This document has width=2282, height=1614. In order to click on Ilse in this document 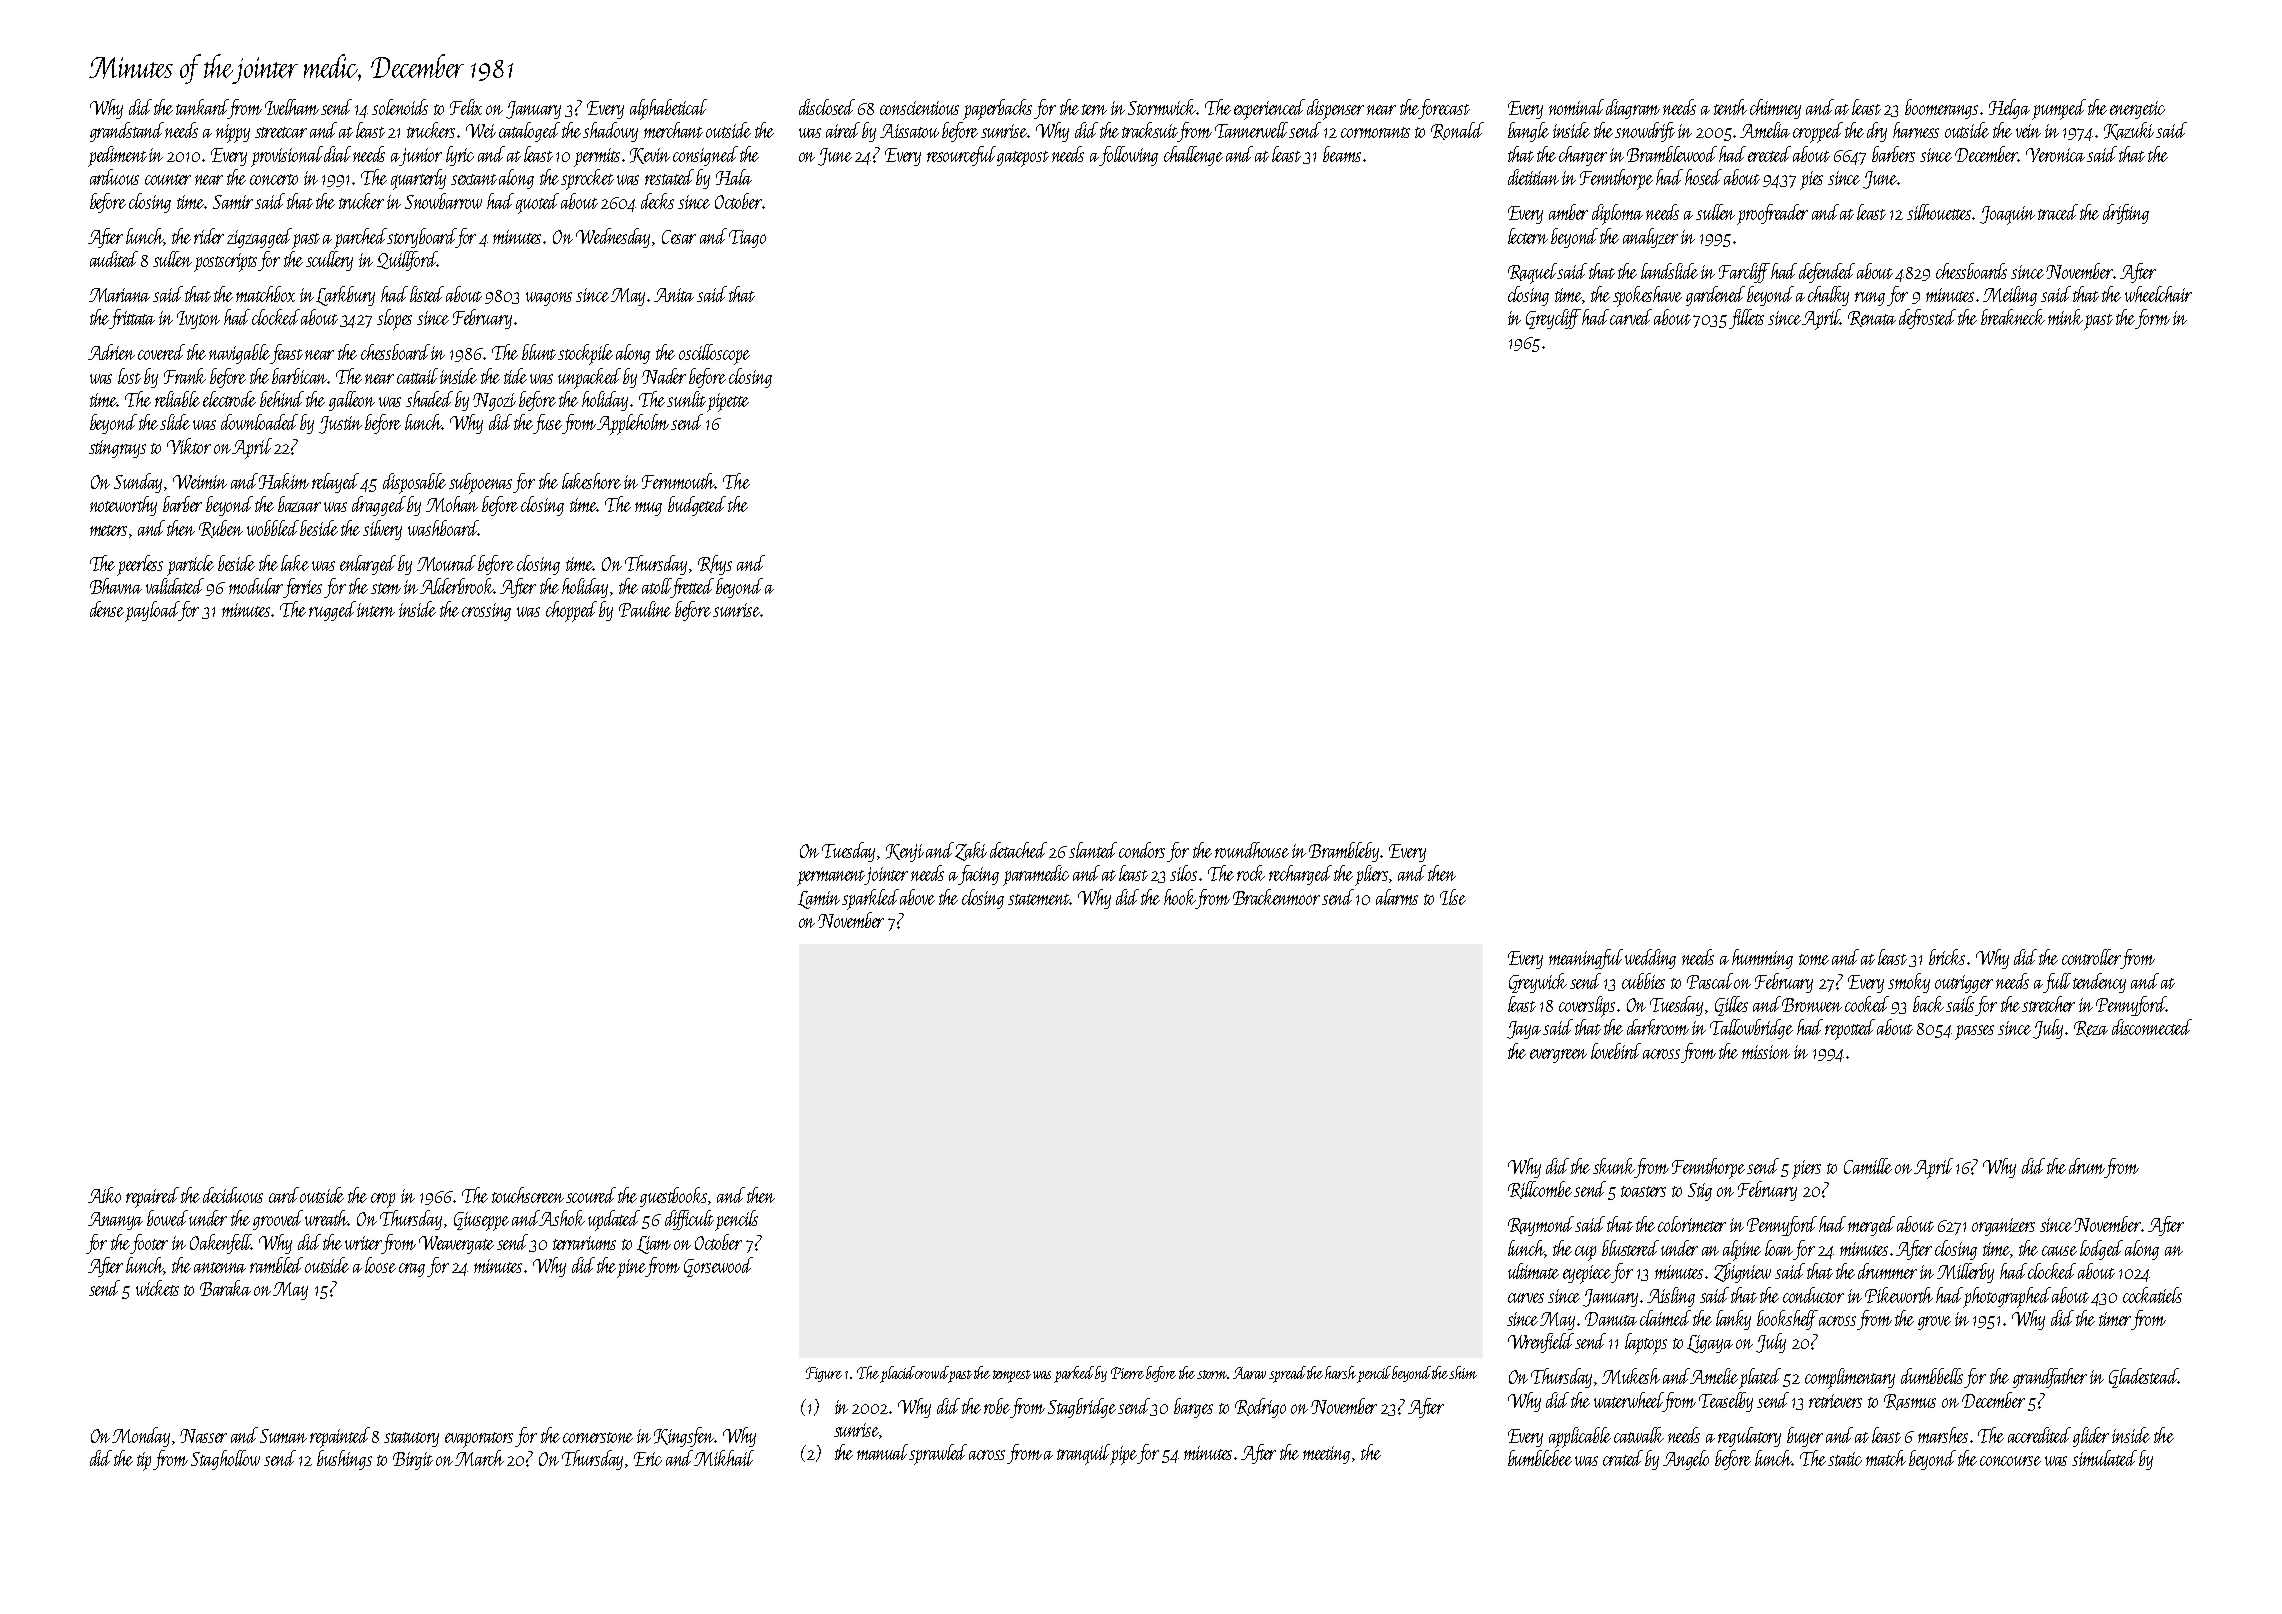, I will do `click(1453, 897)`.
